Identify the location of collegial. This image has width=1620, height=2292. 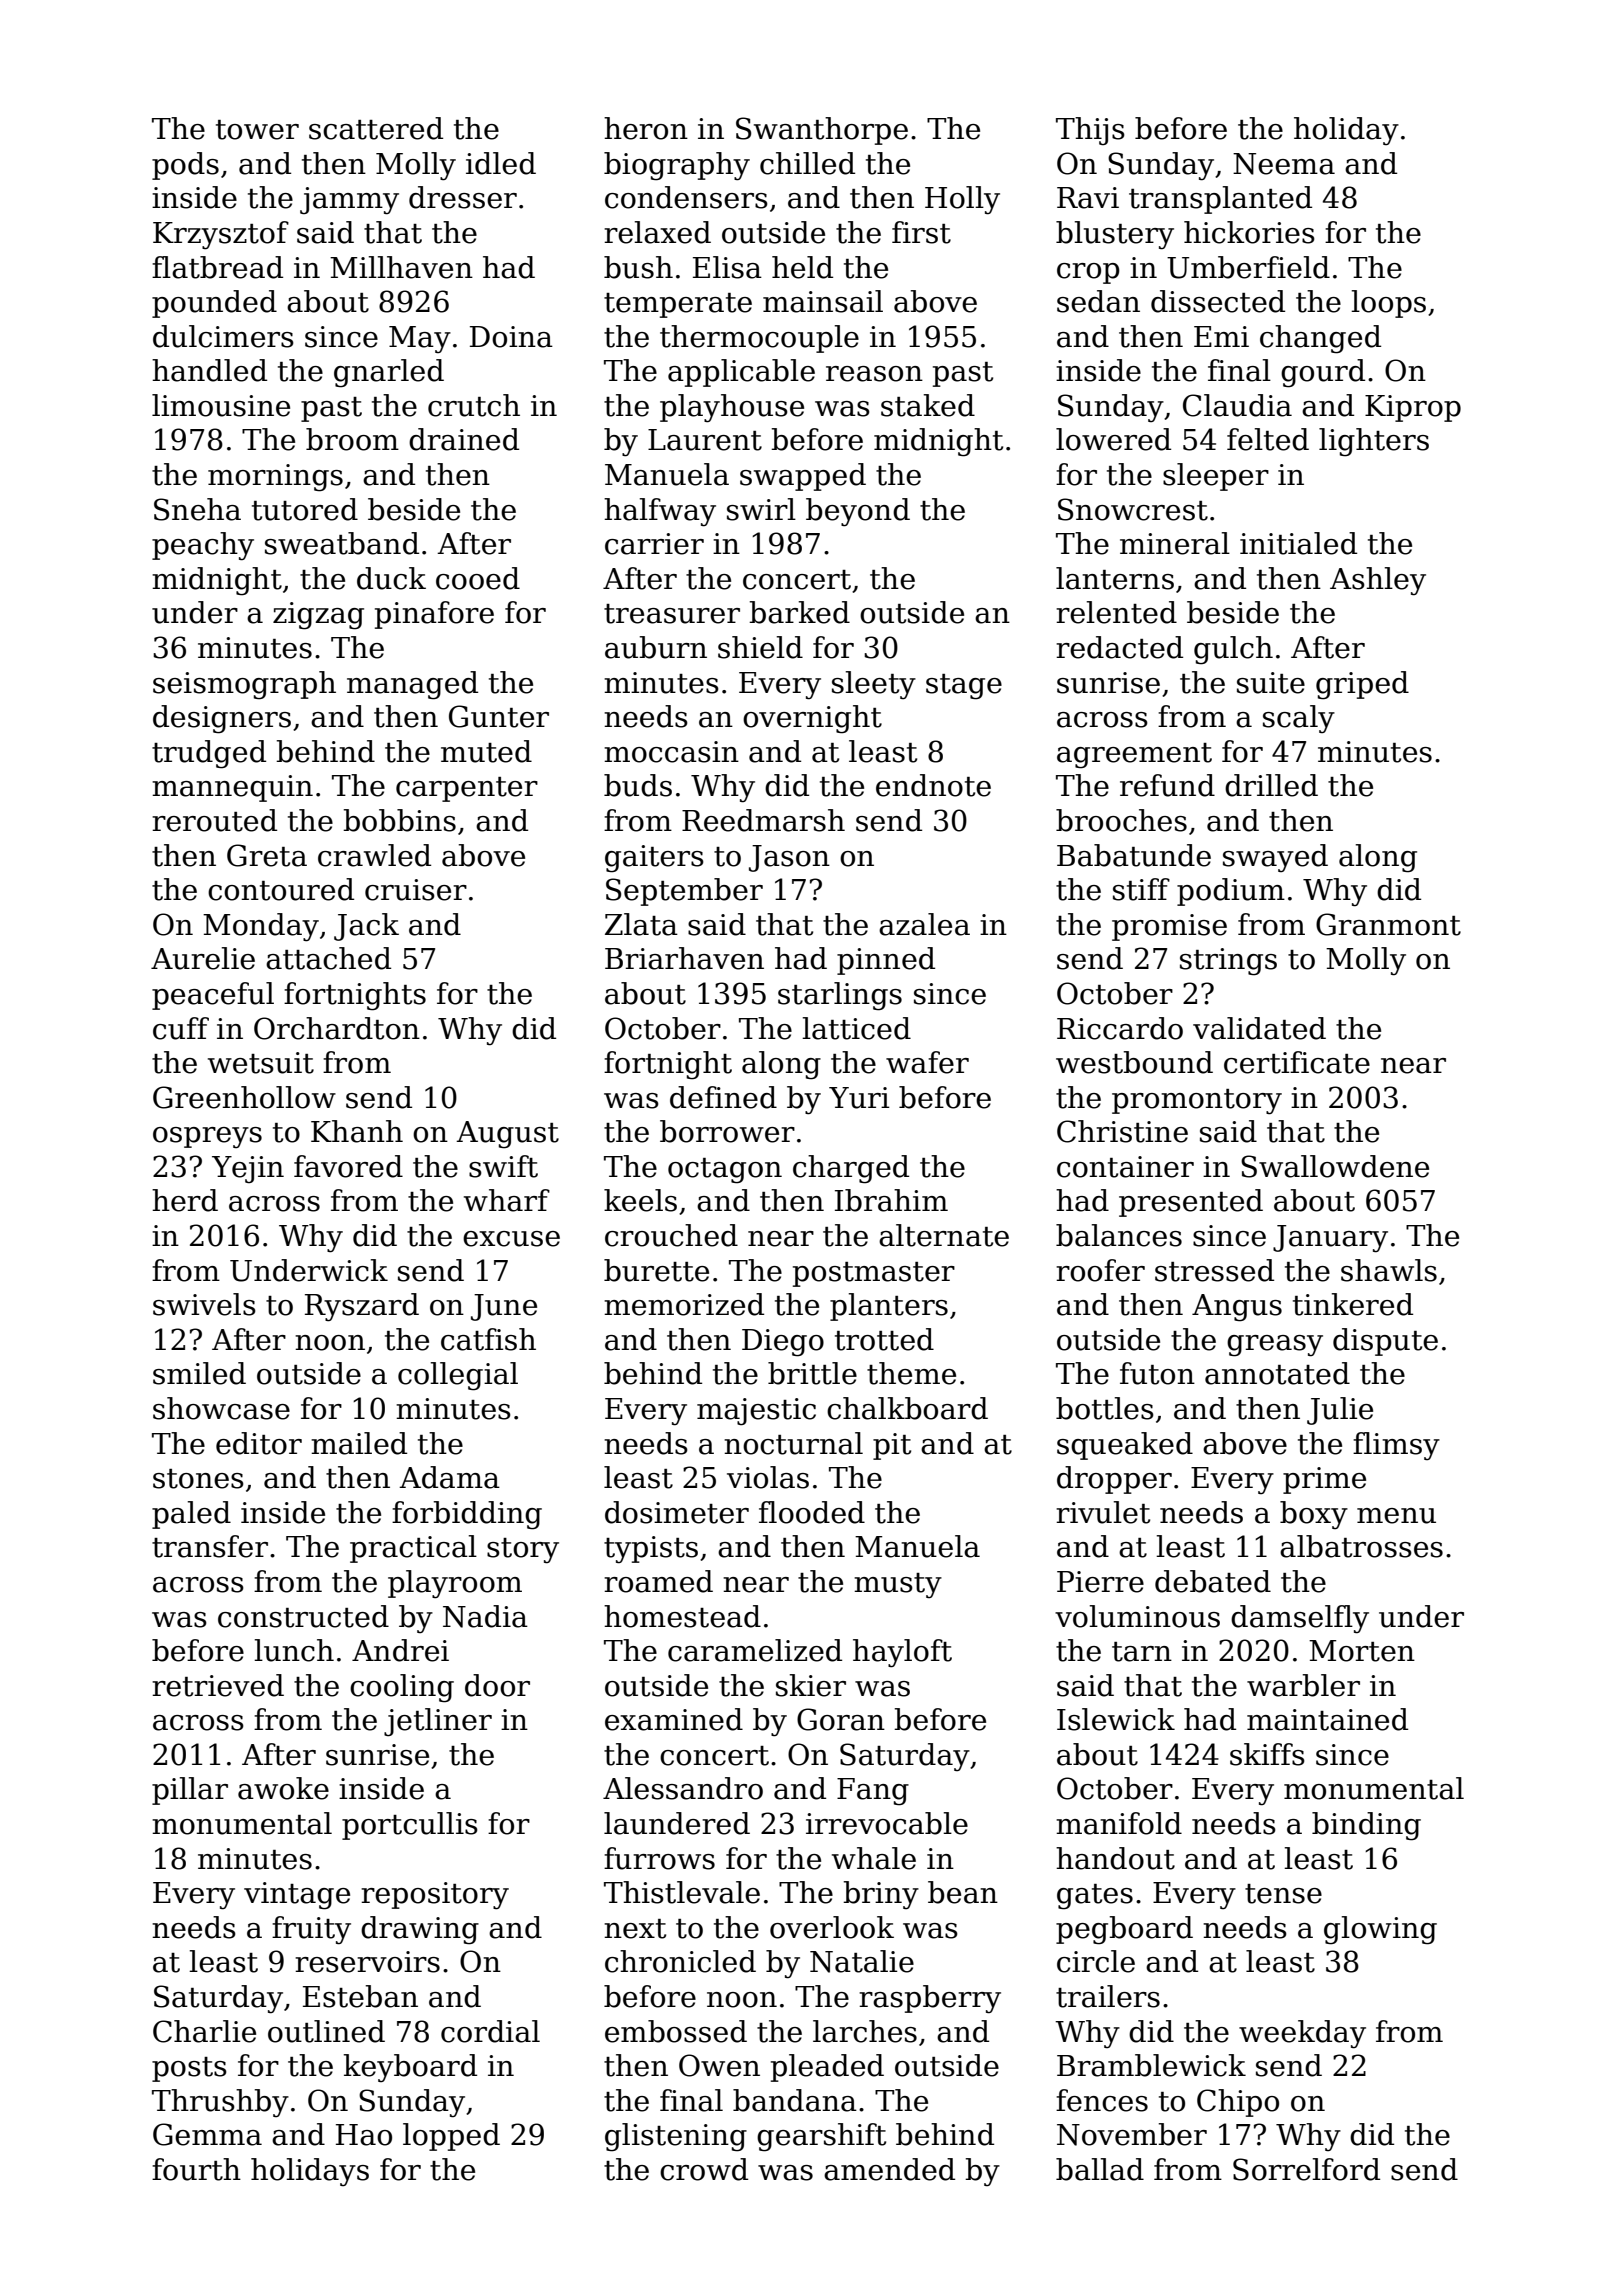
(458, 1376).
